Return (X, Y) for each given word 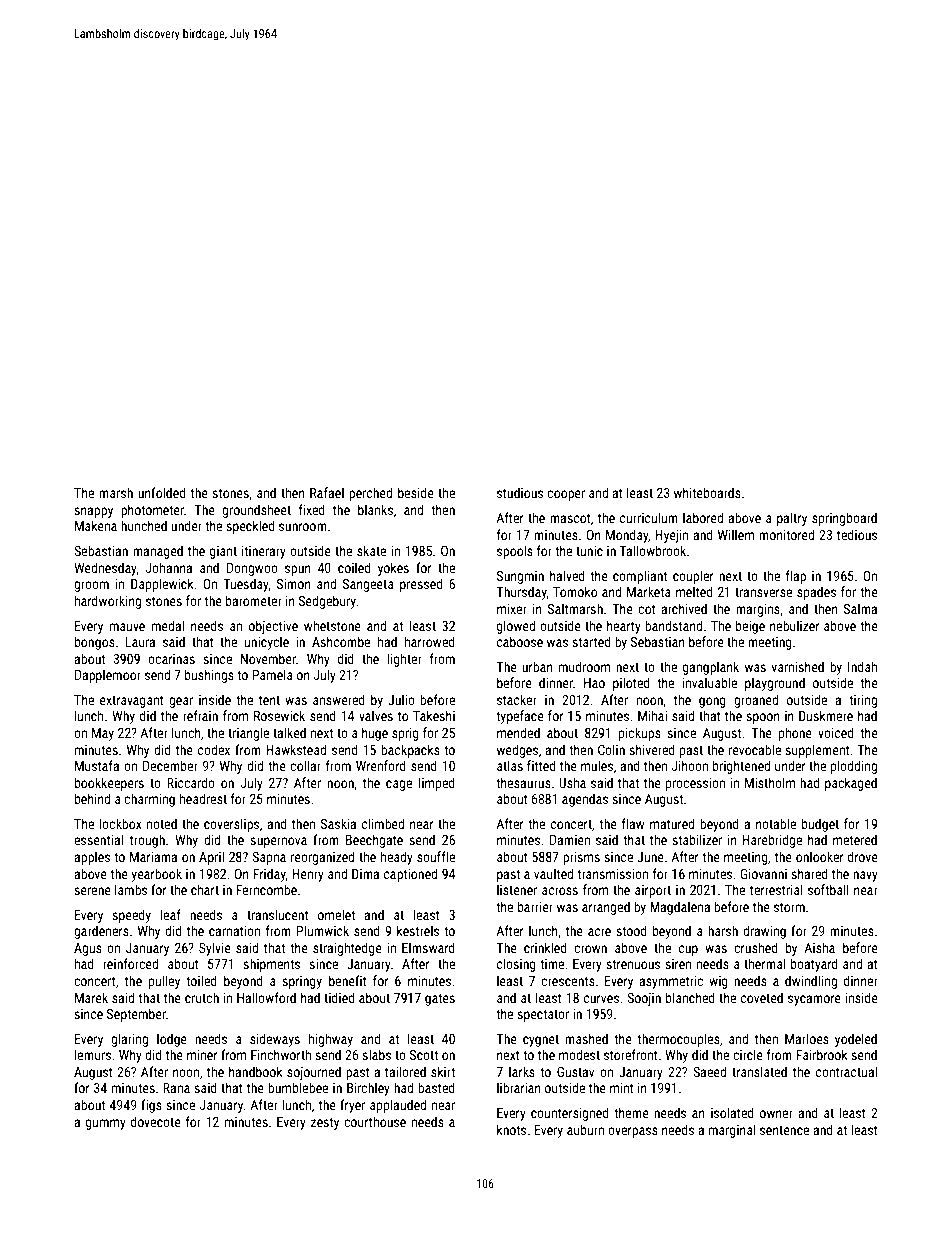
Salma (860, 608)
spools (515, 552)
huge (375, 734)
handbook (256, 1071)
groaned (756, 701)
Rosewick (279, 715)
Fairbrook (822, 1054)
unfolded (162, 492)
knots (511, 1129)
